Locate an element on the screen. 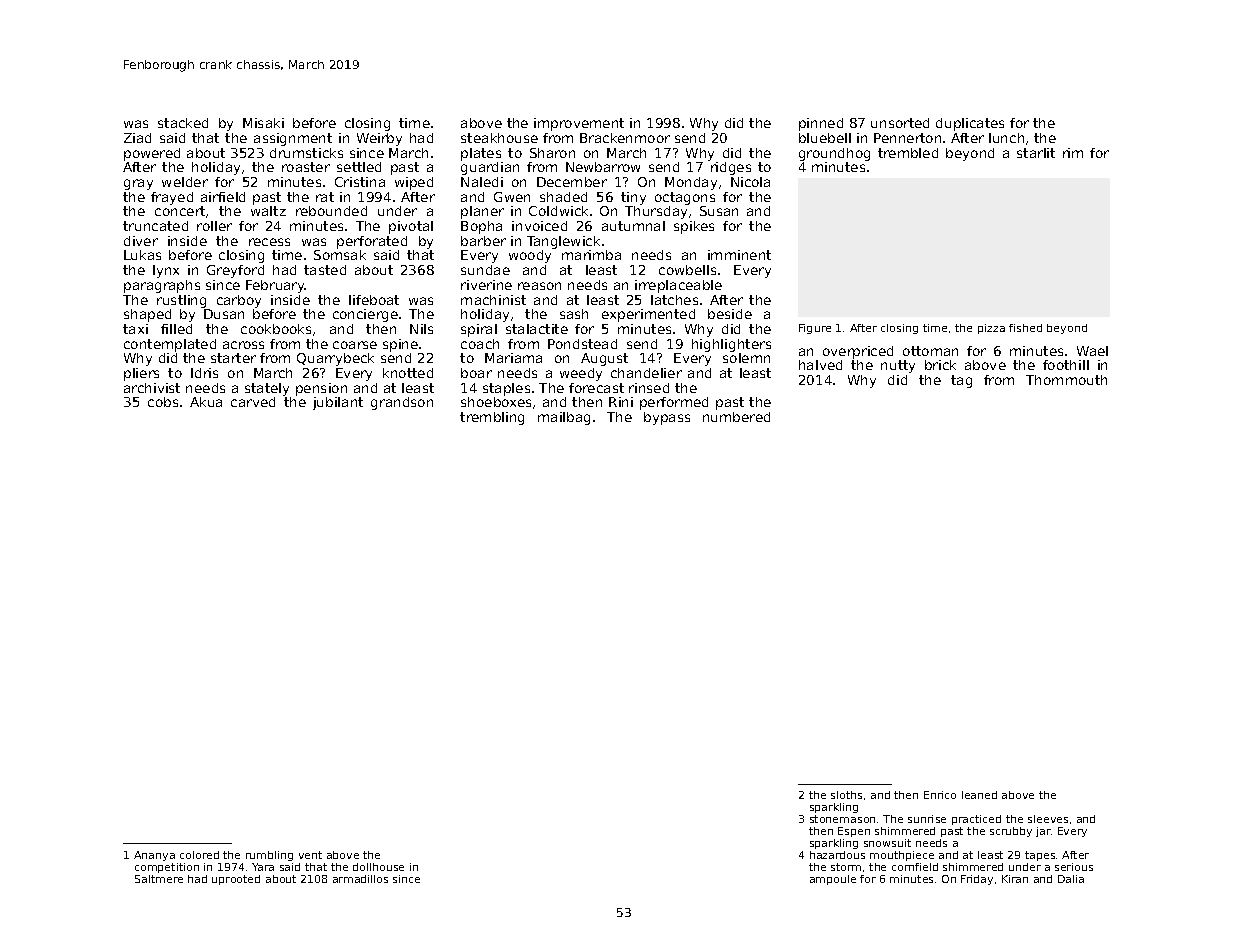 This screenshot has width=1233, height=952. Akua is located at coordinates (206, 402).
